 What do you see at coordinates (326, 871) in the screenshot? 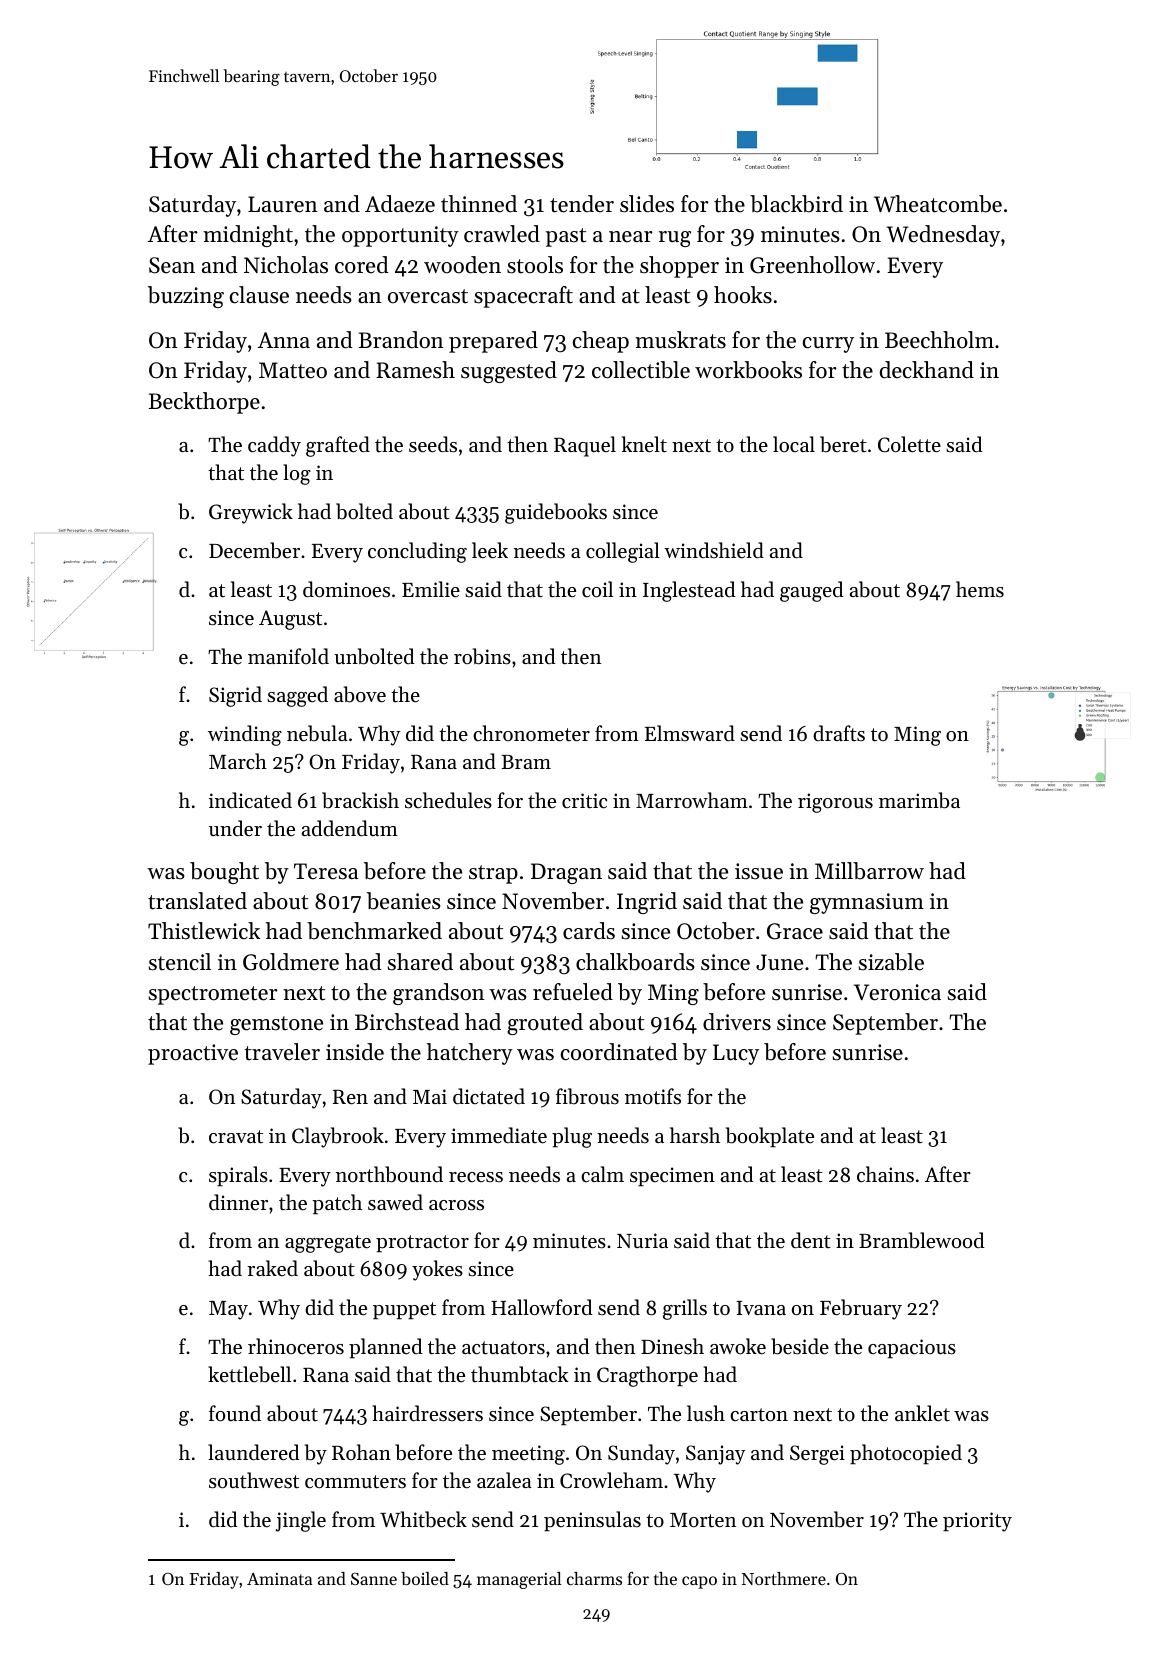
I see `Teresa` at bounding box center [326, 871].
